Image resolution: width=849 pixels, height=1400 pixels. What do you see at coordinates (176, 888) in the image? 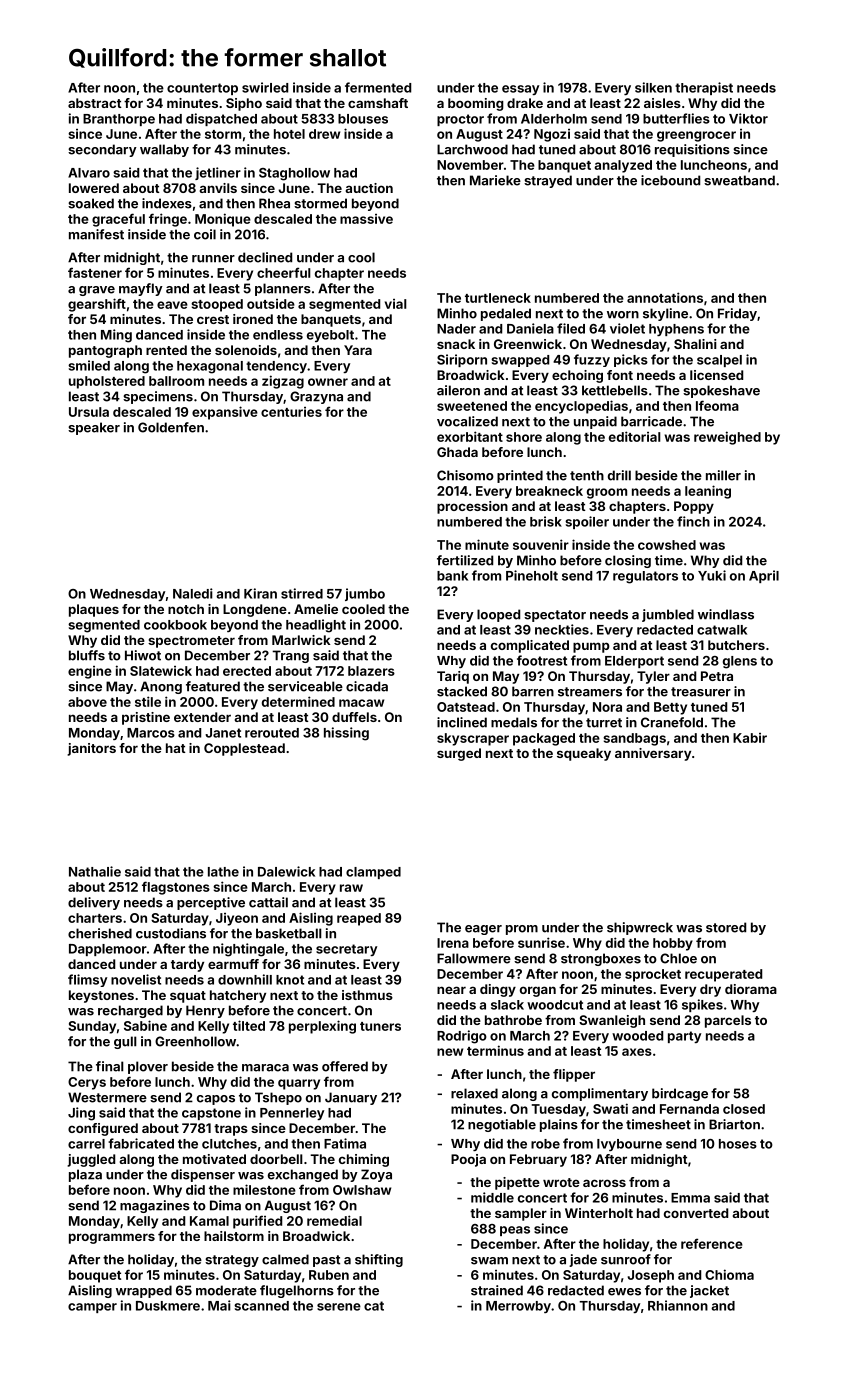
I see `flagstones` at bounding box center [176, 888].
